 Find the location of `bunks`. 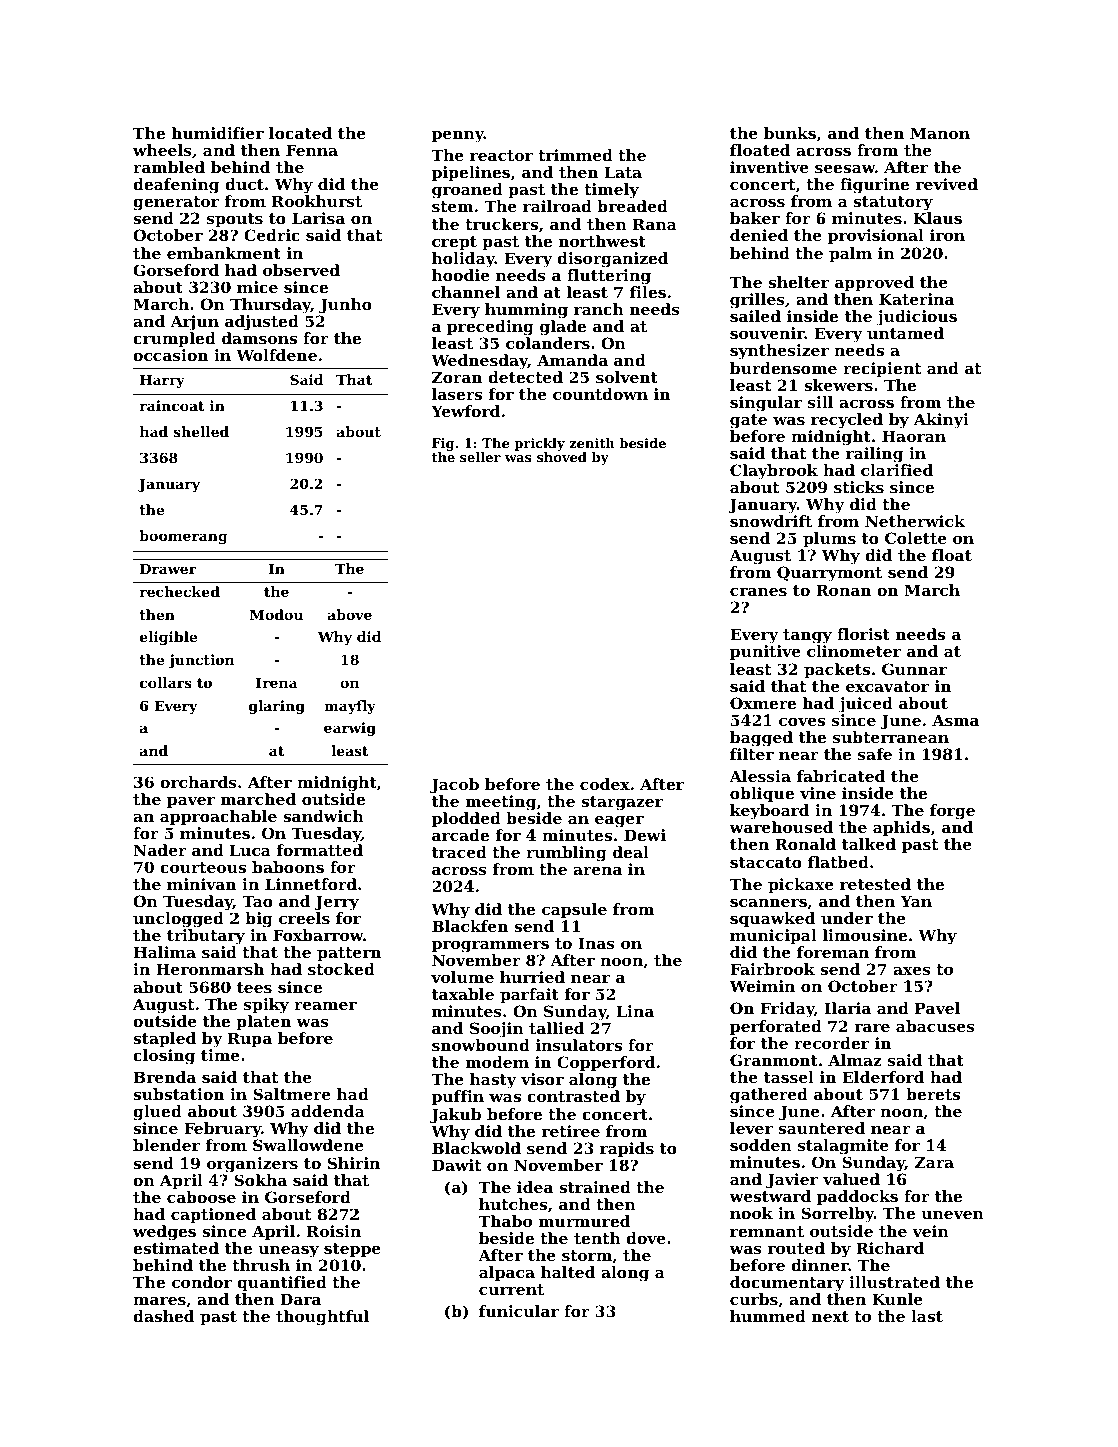

bunks is located at coordinates (790, 133).
